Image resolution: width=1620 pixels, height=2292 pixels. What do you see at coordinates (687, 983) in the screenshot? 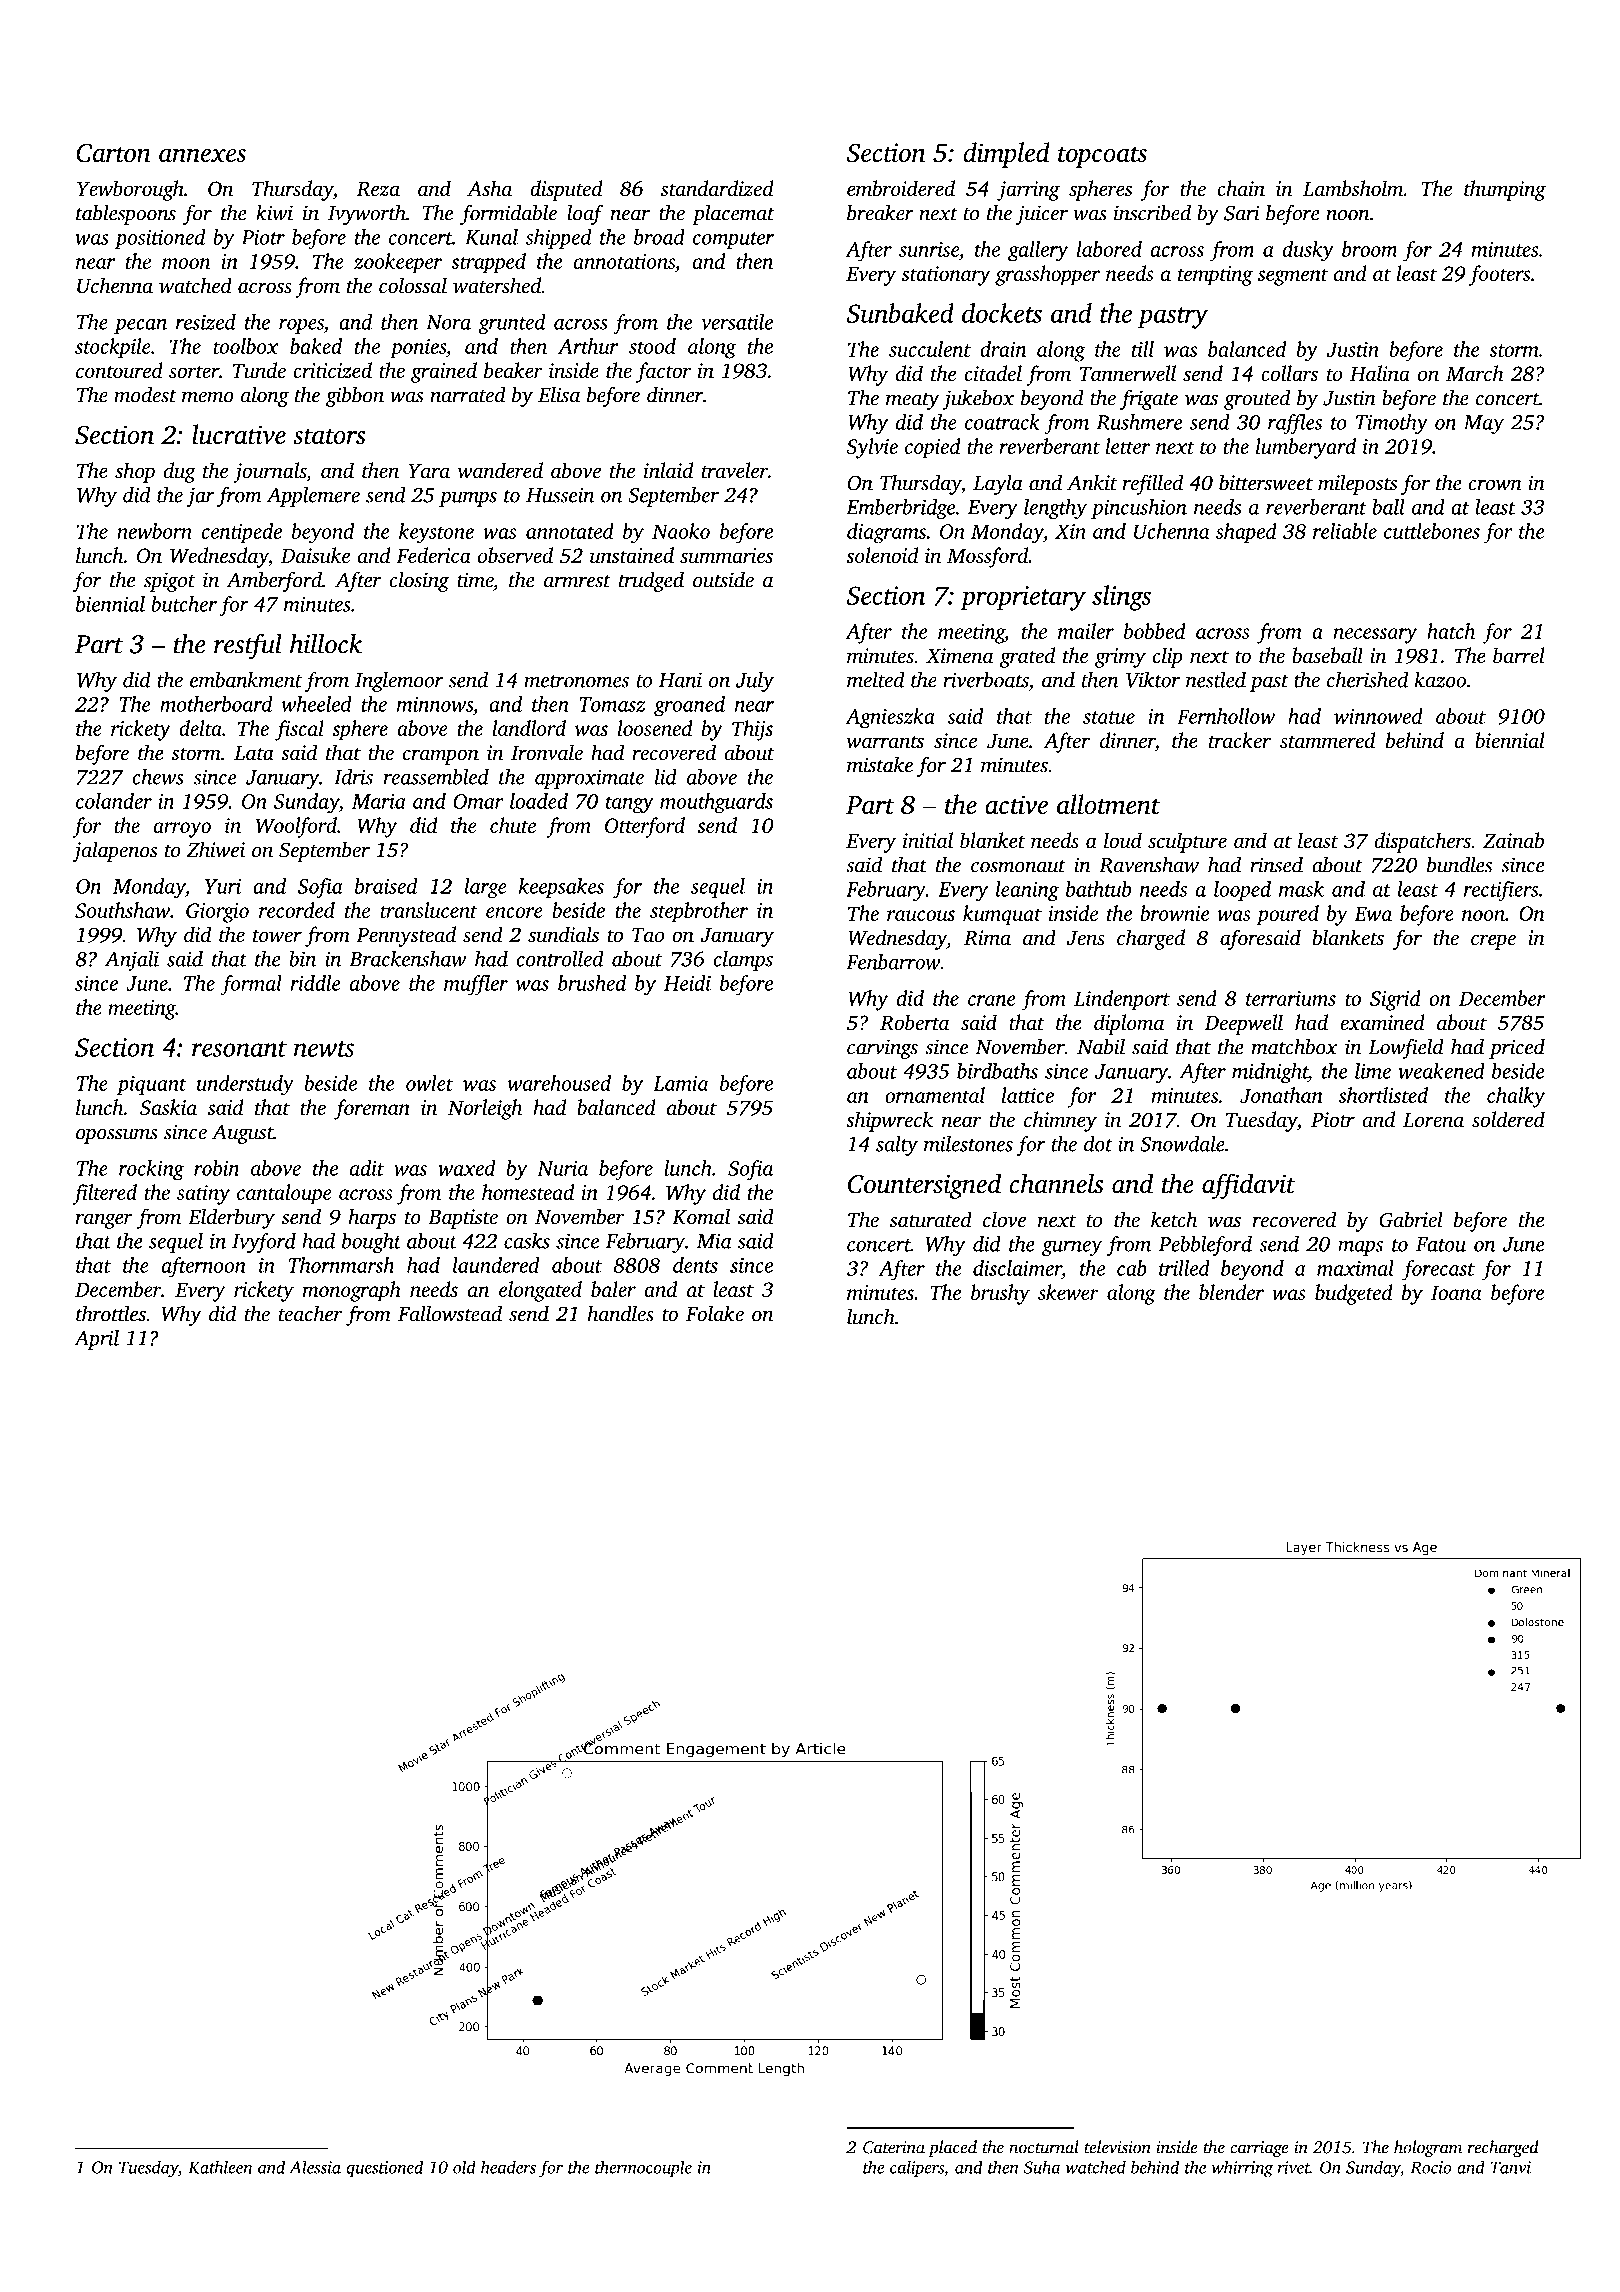
I see `Heidi` at bounding box center [687, 983].
